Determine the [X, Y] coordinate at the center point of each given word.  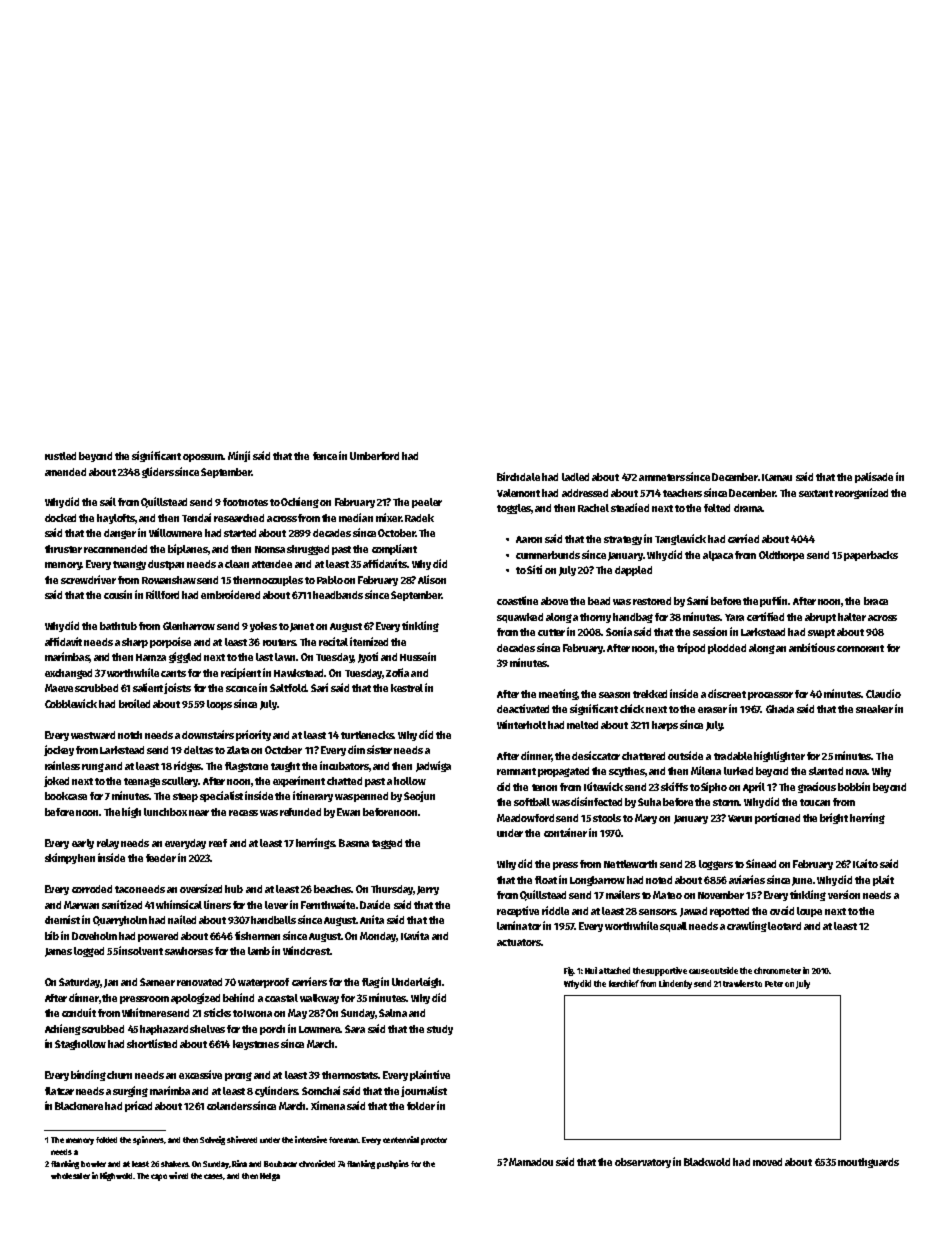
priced [138, 1106]
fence [325, 456]
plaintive [430, 1075]
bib [52, 935]
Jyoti [368, 657]
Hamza [151, 657]
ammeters [662, 477]
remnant [516, 771]
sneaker [874, 709]
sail [108, 501]
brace [876, 601]
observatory [643, 1163]
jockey [59, 750]
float [546, 880]
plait [883, 880]
